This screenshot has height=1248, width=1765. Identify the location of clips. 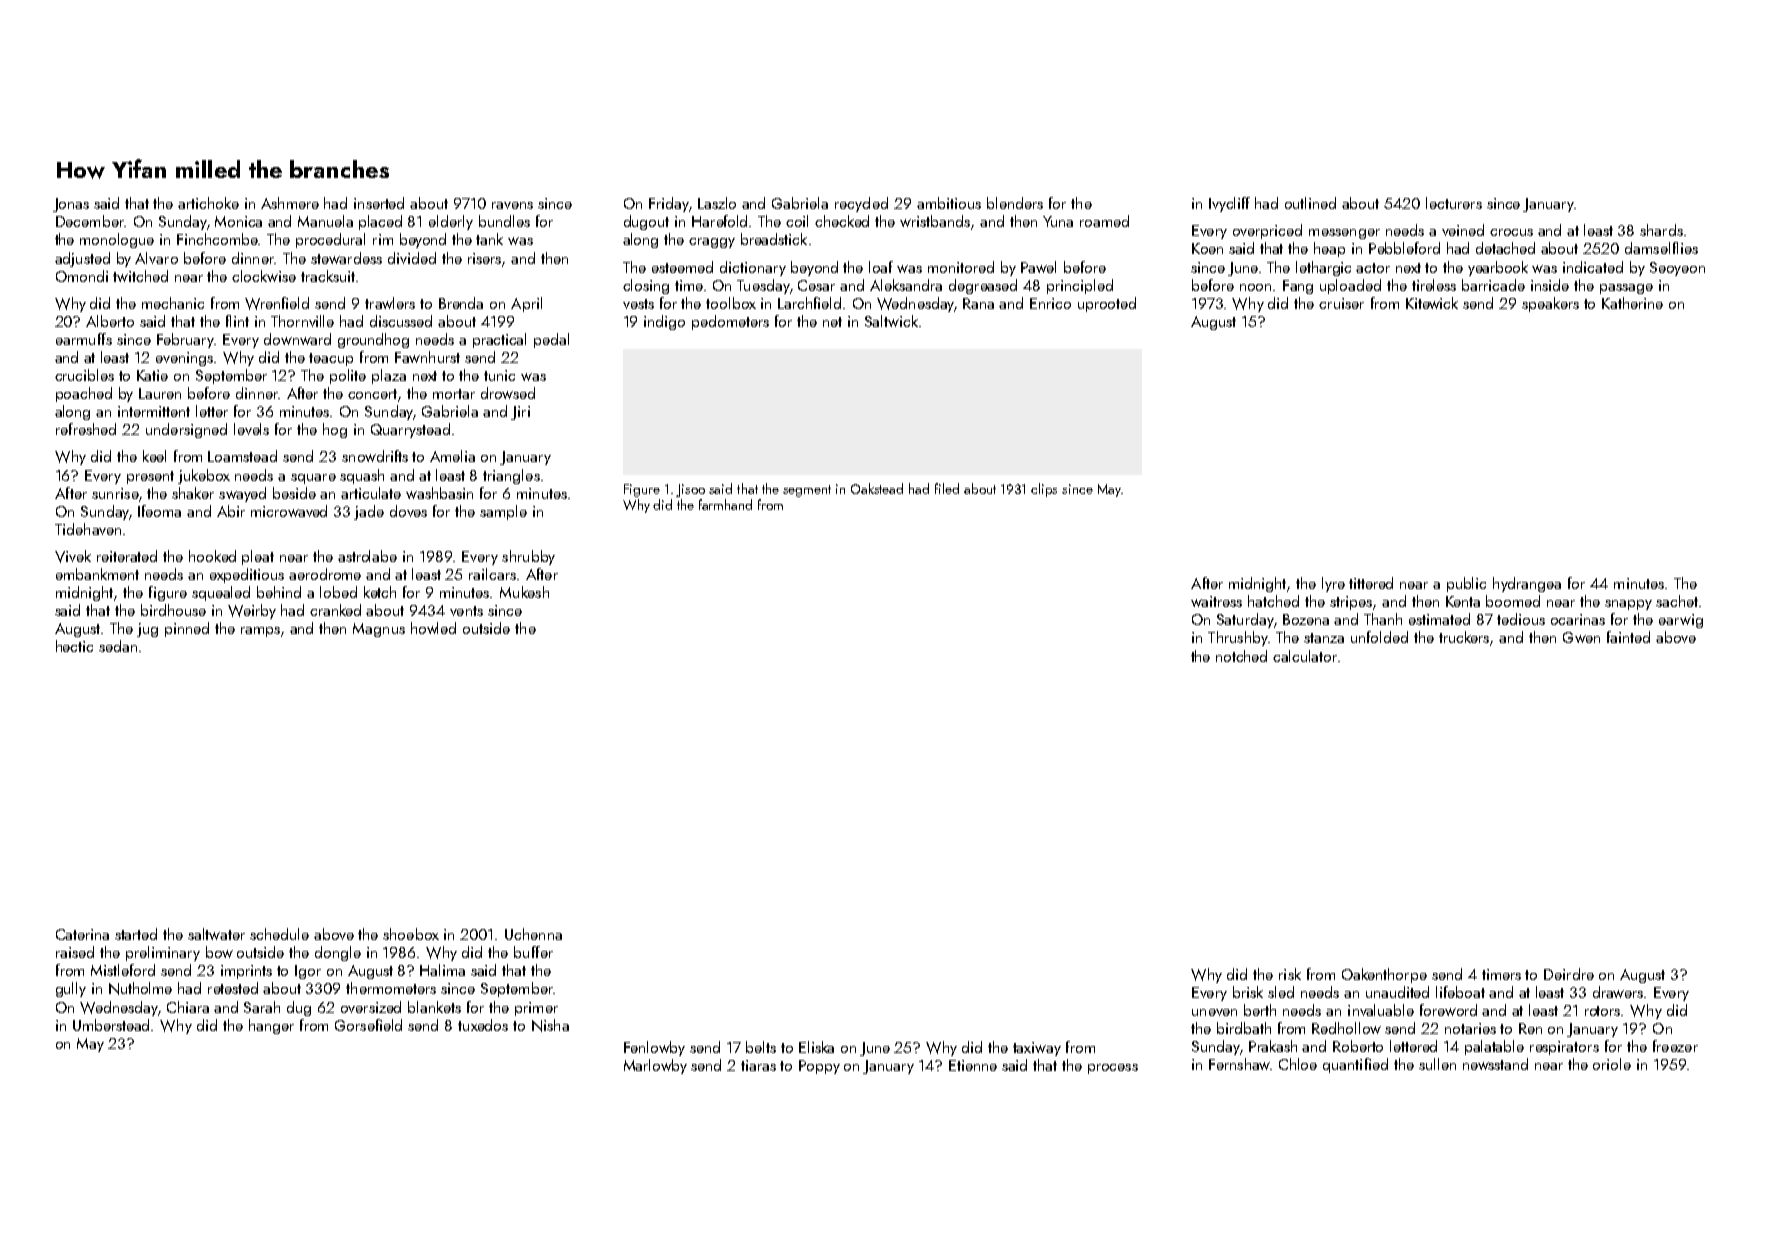
(1044, 490).
